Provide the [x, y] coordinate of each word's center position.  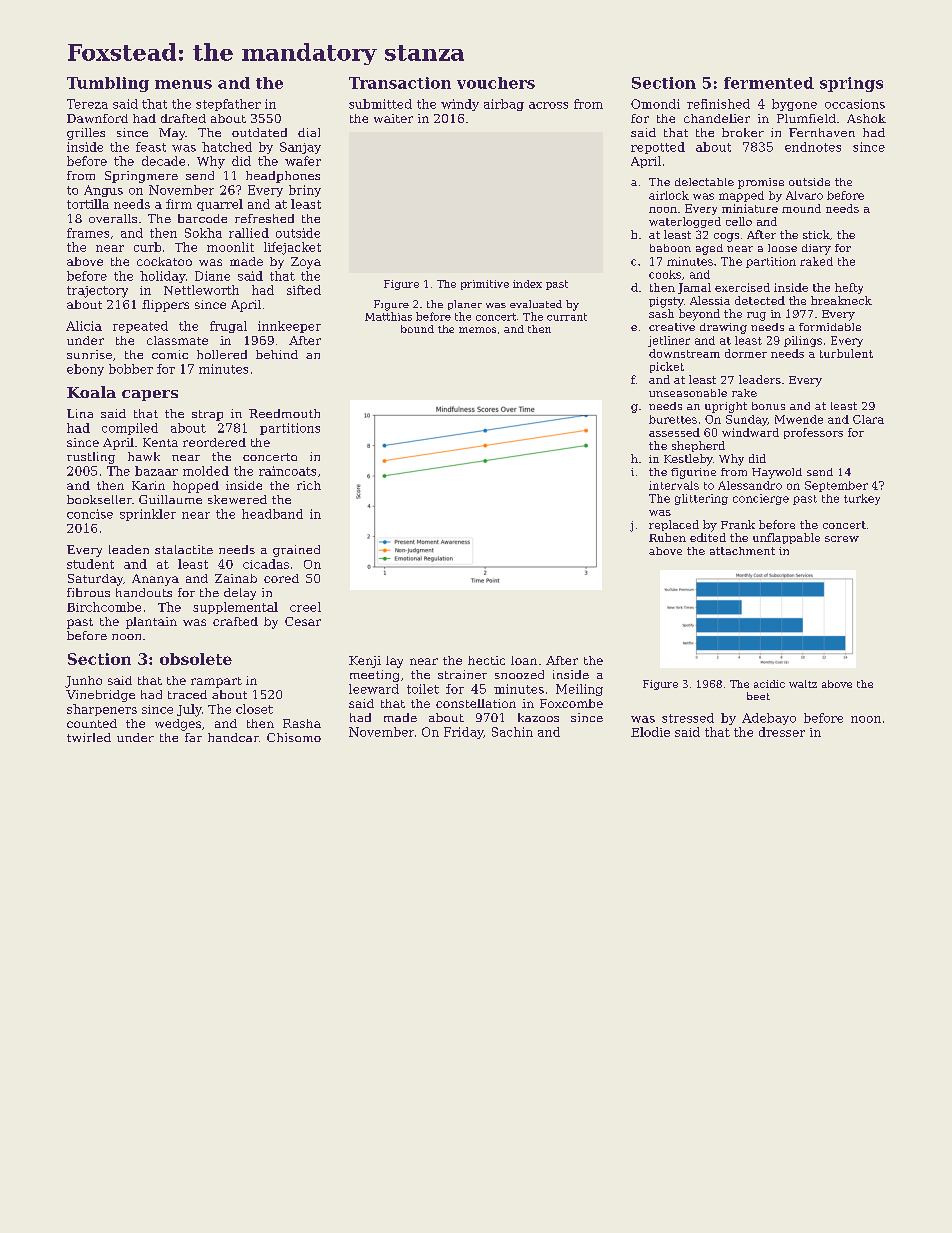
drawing [723, 328]
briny [305, 191]
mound [801, 208]
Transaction [400, 83]
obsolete [196, 659]
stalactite [184, 549]
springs [851, 84]
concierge [761, 499]
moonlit [230, 247]
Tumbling [108, 84]
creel [305, 607]
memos [477, 330]
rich [309, 485]
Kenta [160, 442]
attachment [742, 551]
